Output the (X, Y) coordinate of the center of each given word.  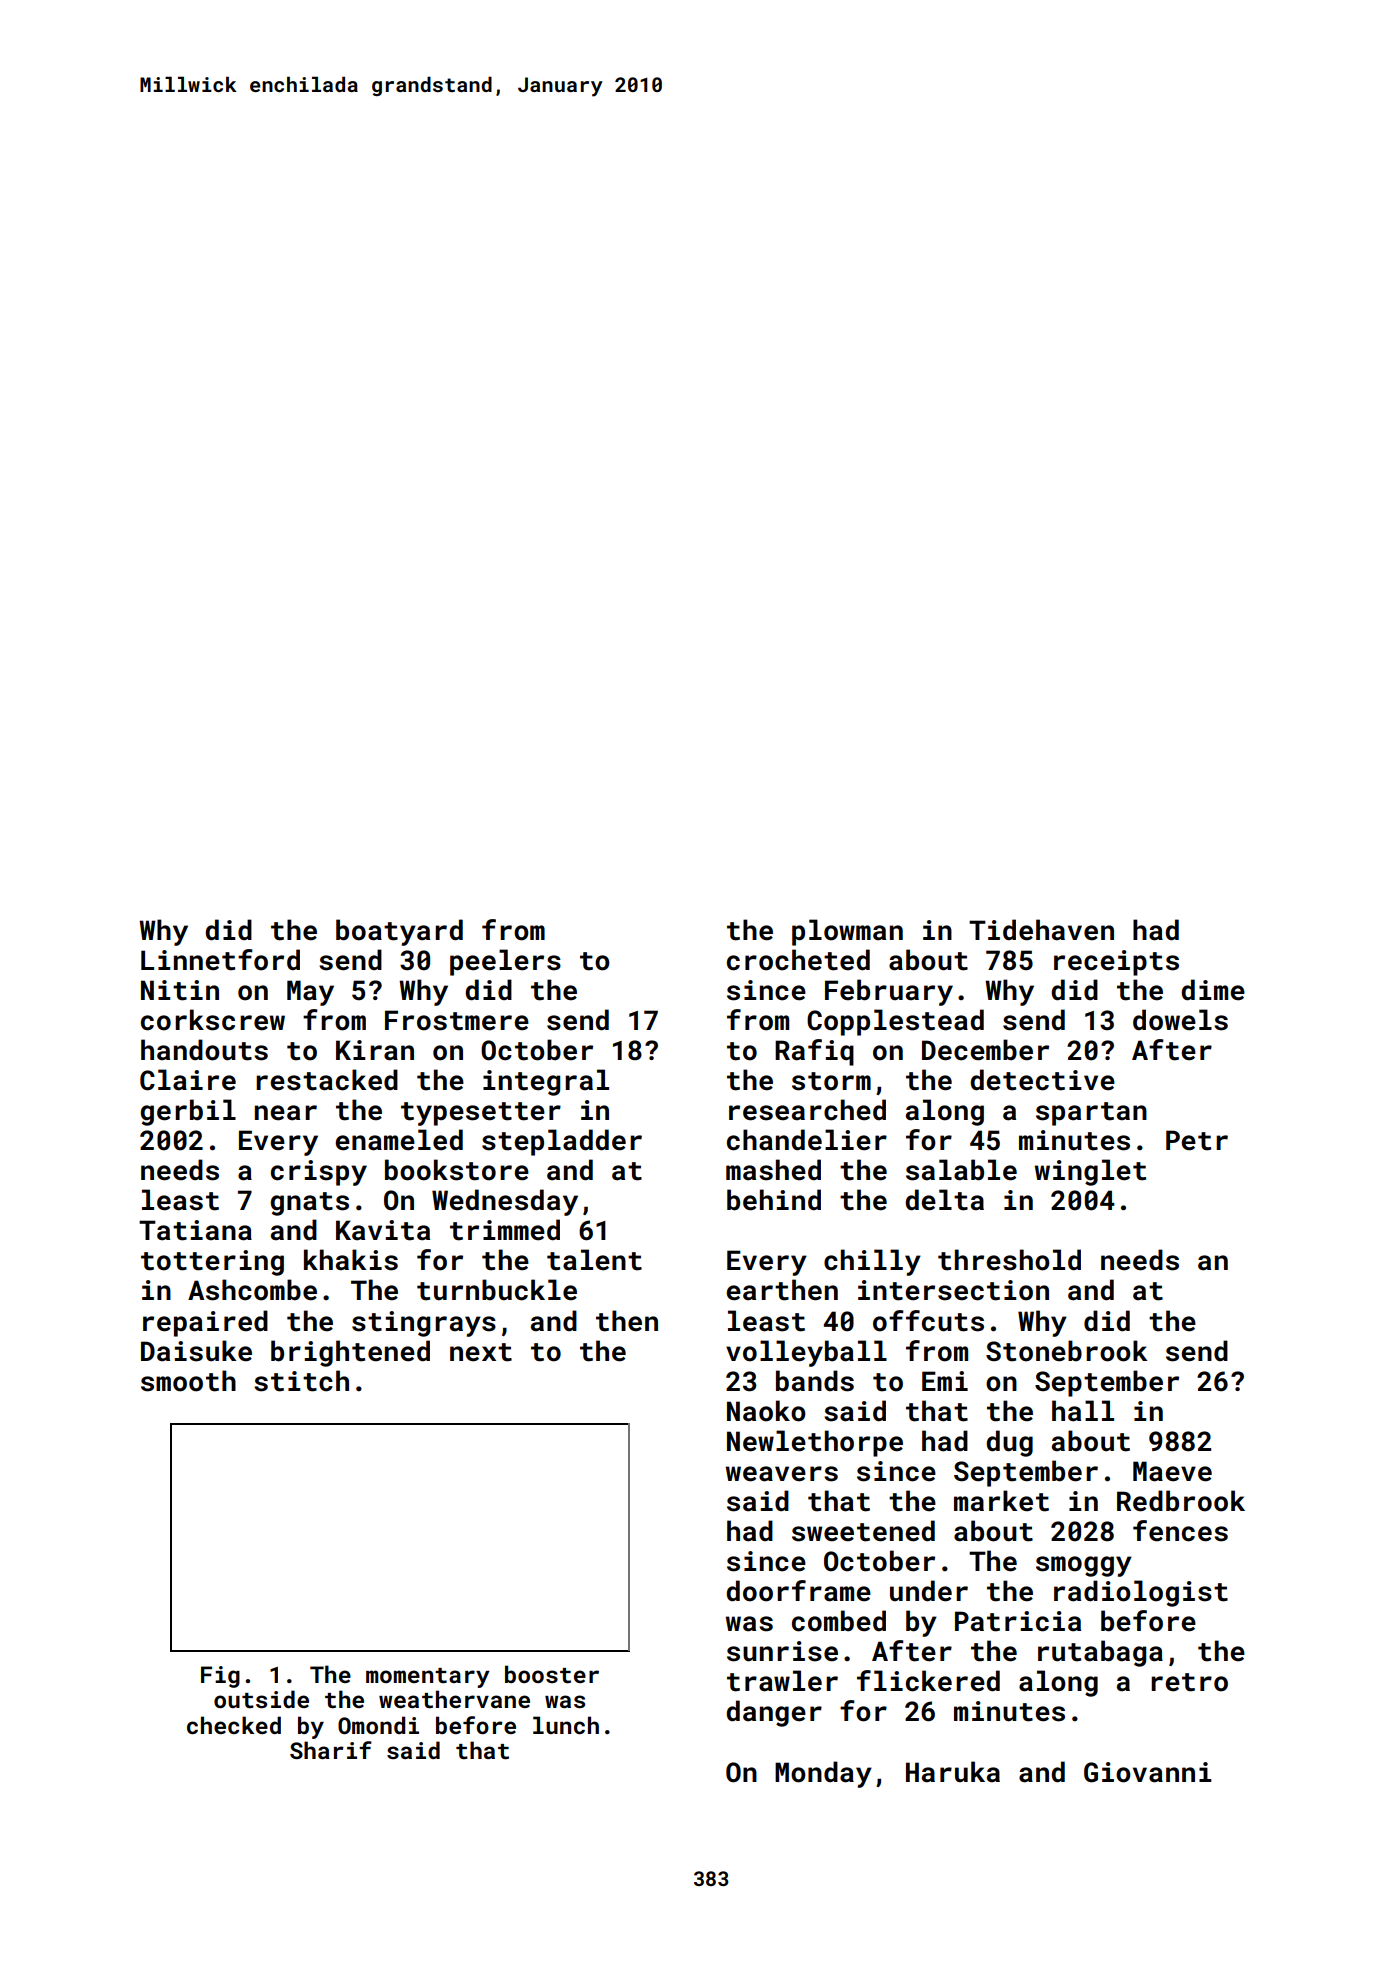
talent (594, 1260)
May (310, 993)
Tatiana (195, 1230)
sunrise (782, 1651)
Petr (1197, 1140)
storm (831, 1081)
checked (234, 1725)
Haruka (953, 1772)
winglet (1090, 1172)
